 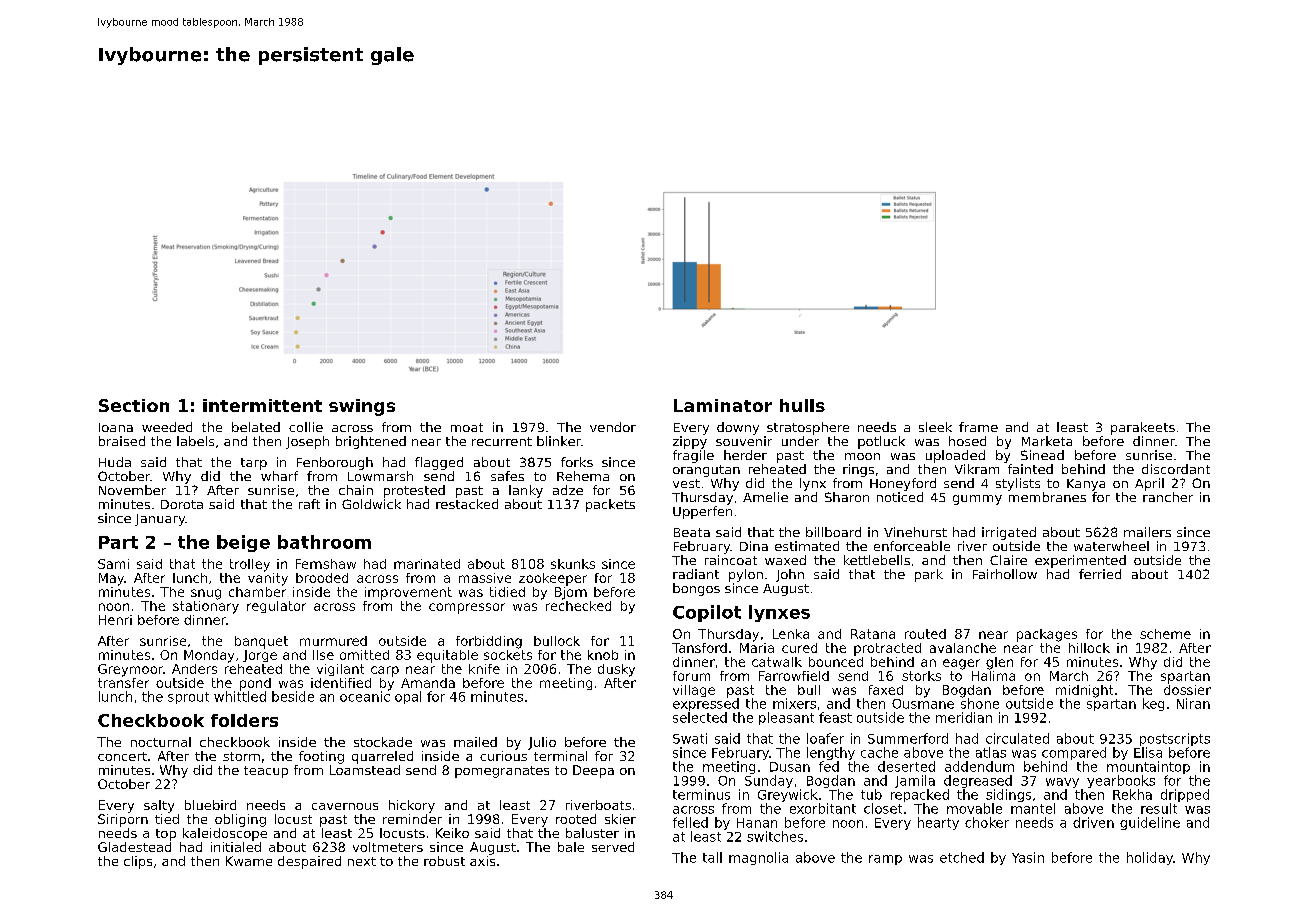 I want to click on raft, so click(x=309, y=504).
